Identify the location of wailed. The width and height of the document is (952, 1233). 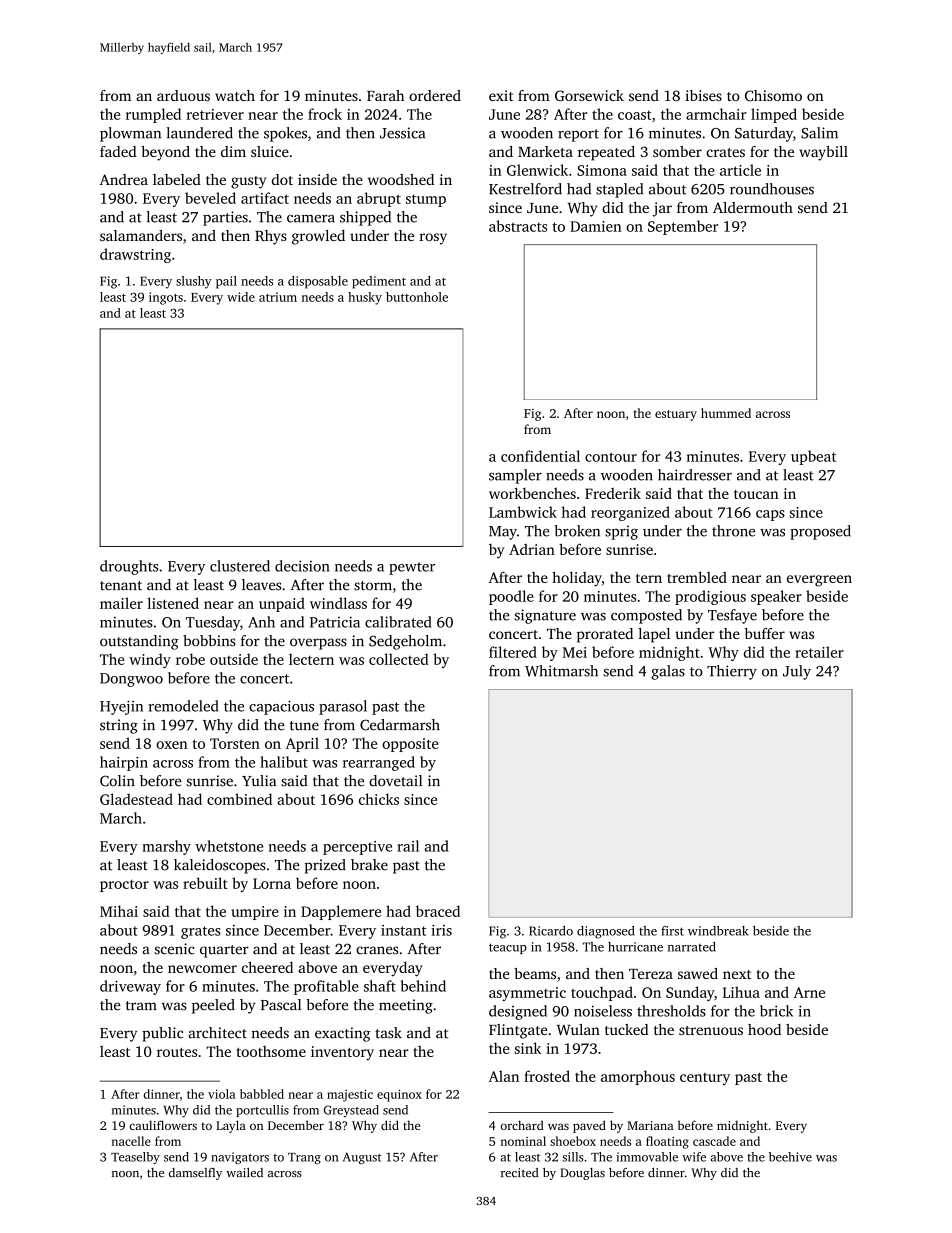
(244, 1173).
